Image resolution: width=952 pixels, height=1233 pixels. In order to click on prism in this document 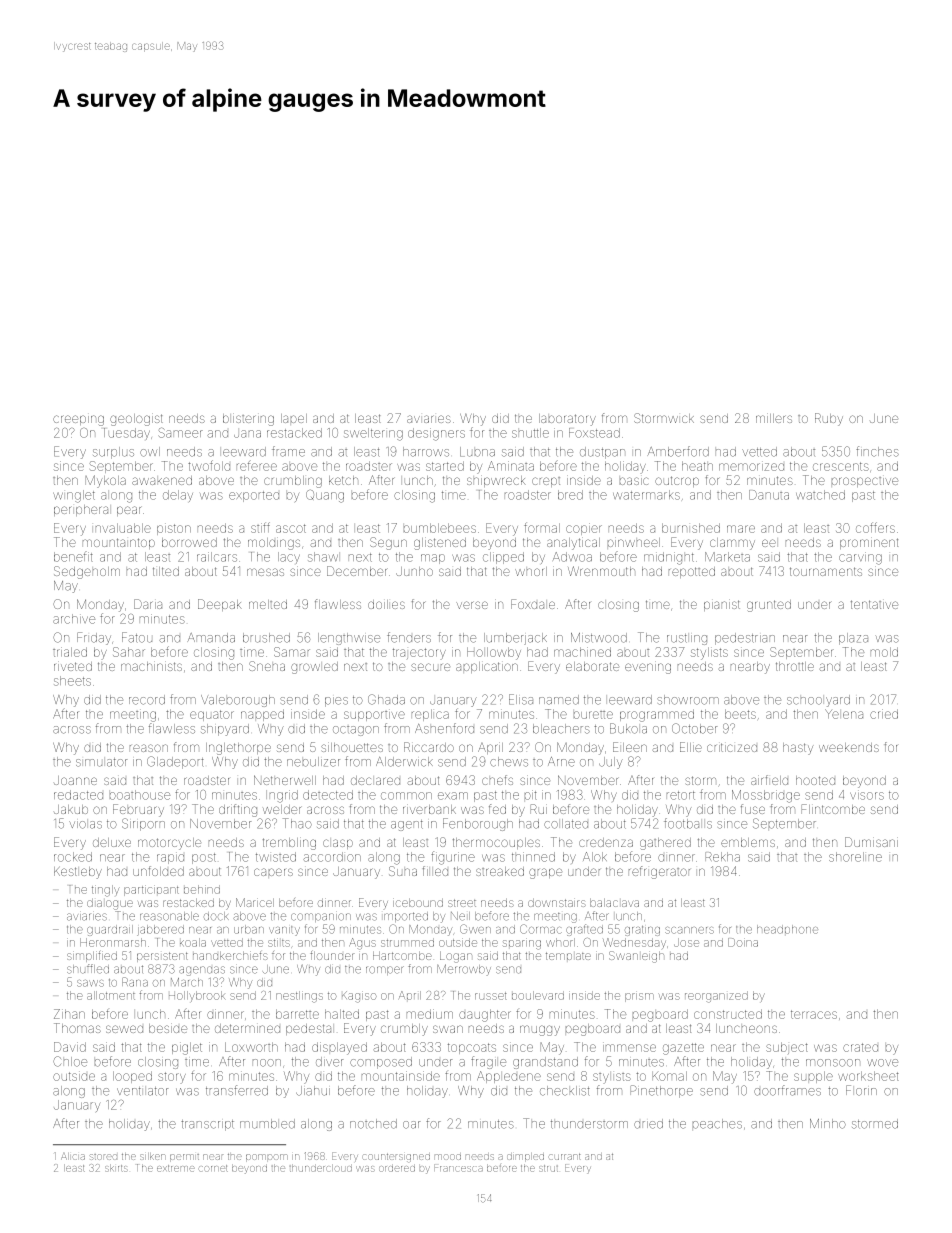, I will do `click(639, 997)`.
